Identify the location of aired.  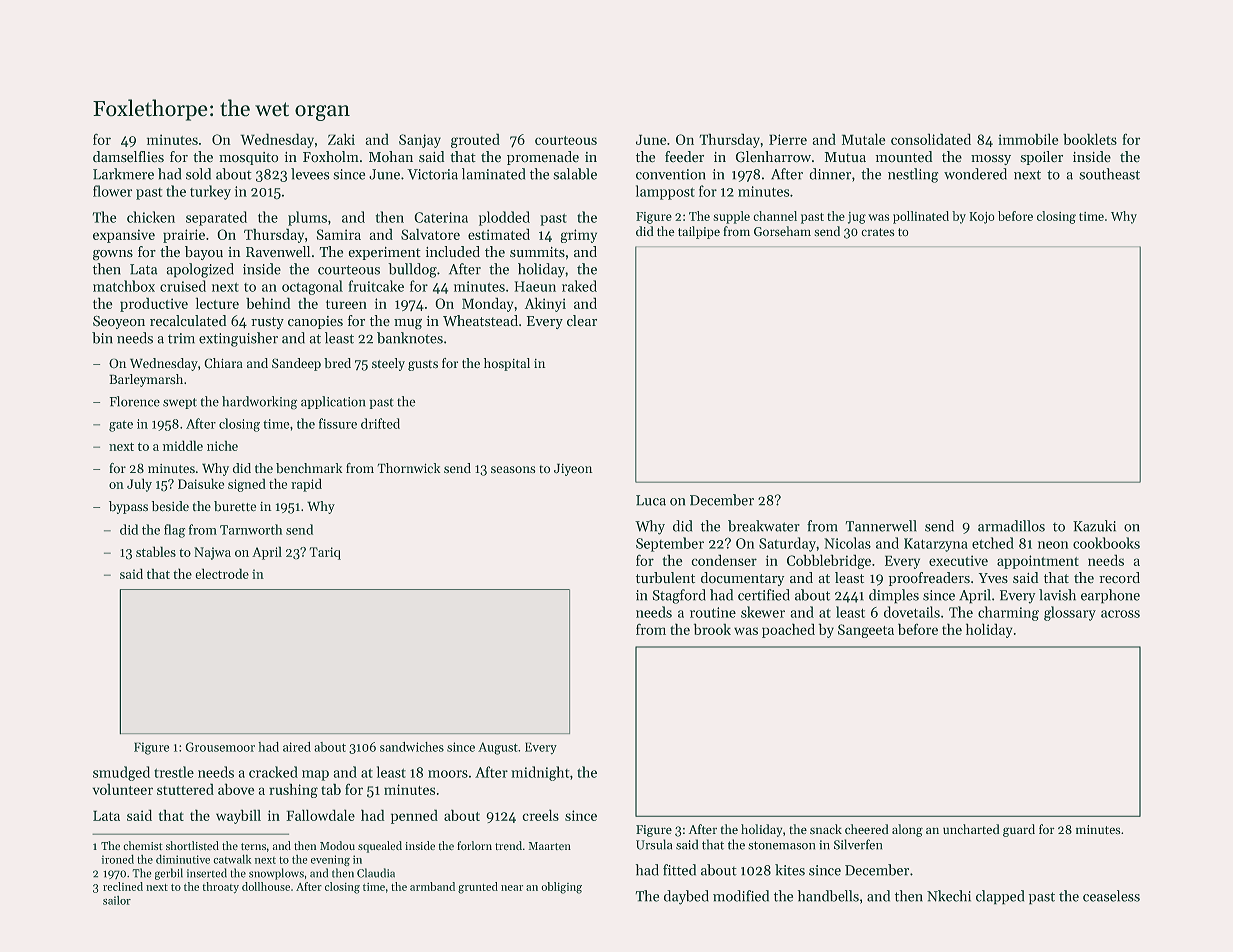
(297, 747).
